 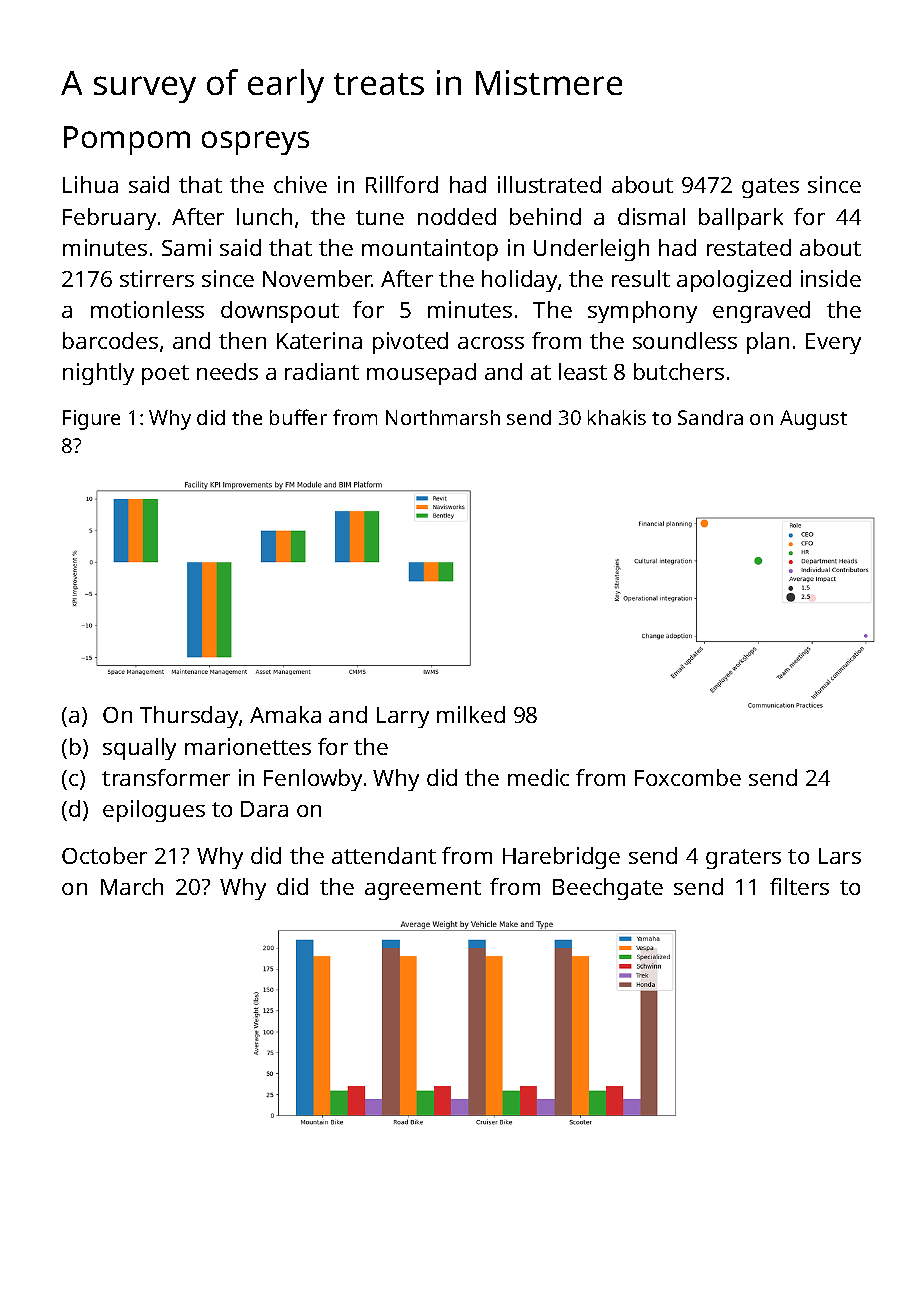 What do you see at coordinates (710, 417) in the document?
I see `Sandra` at bounding box center [710, 417].
